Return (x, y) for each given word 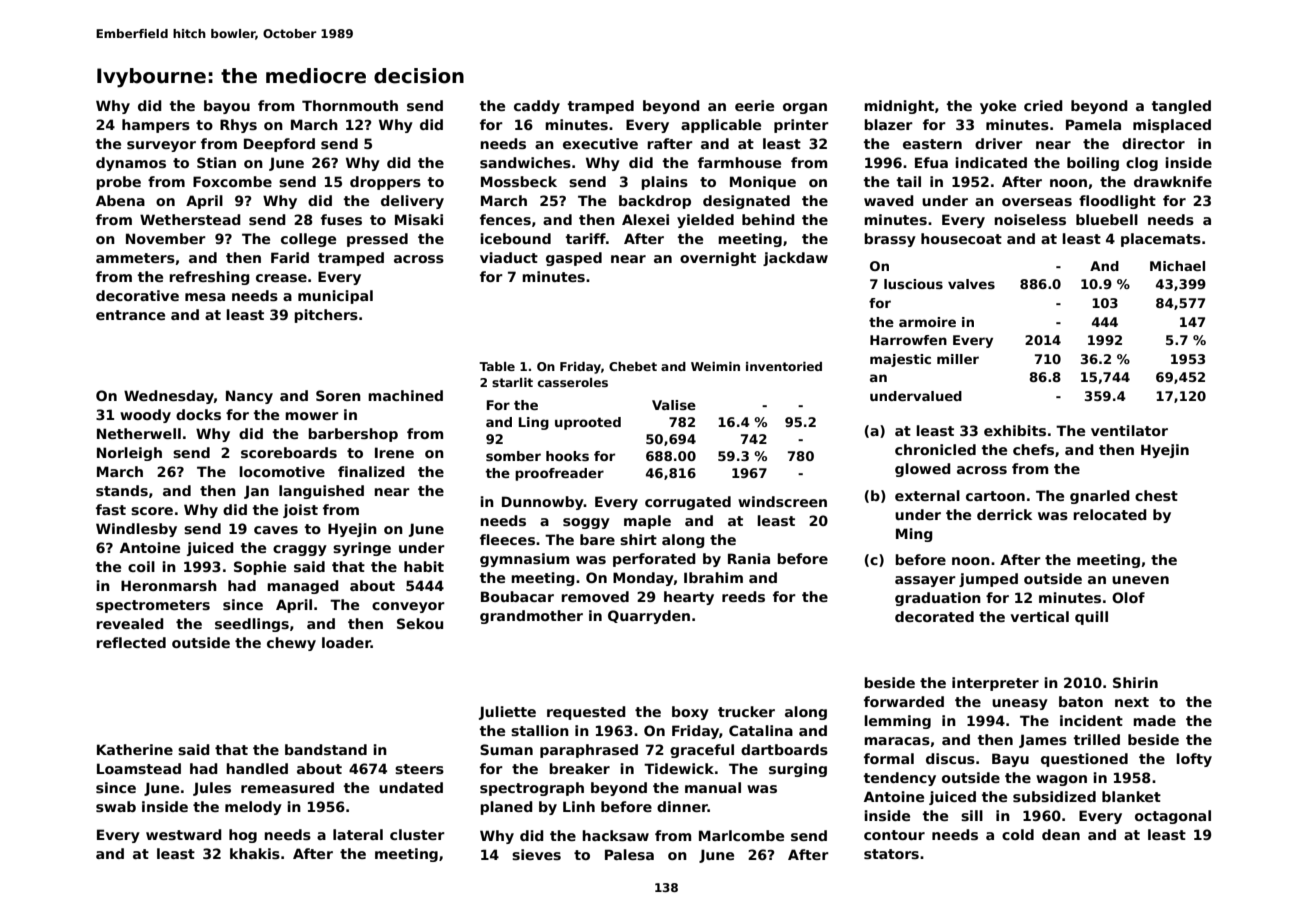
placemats (1161, 240)
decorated (934, 616)
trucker (746, 711)
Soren (338, 395)
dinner (682, 806)
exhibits (1015, 430)
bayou (227, 107)
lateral (358, 834)
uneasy (1020, 704)
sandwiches (525, 162)
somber (513, 456)
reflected (131, 642)
